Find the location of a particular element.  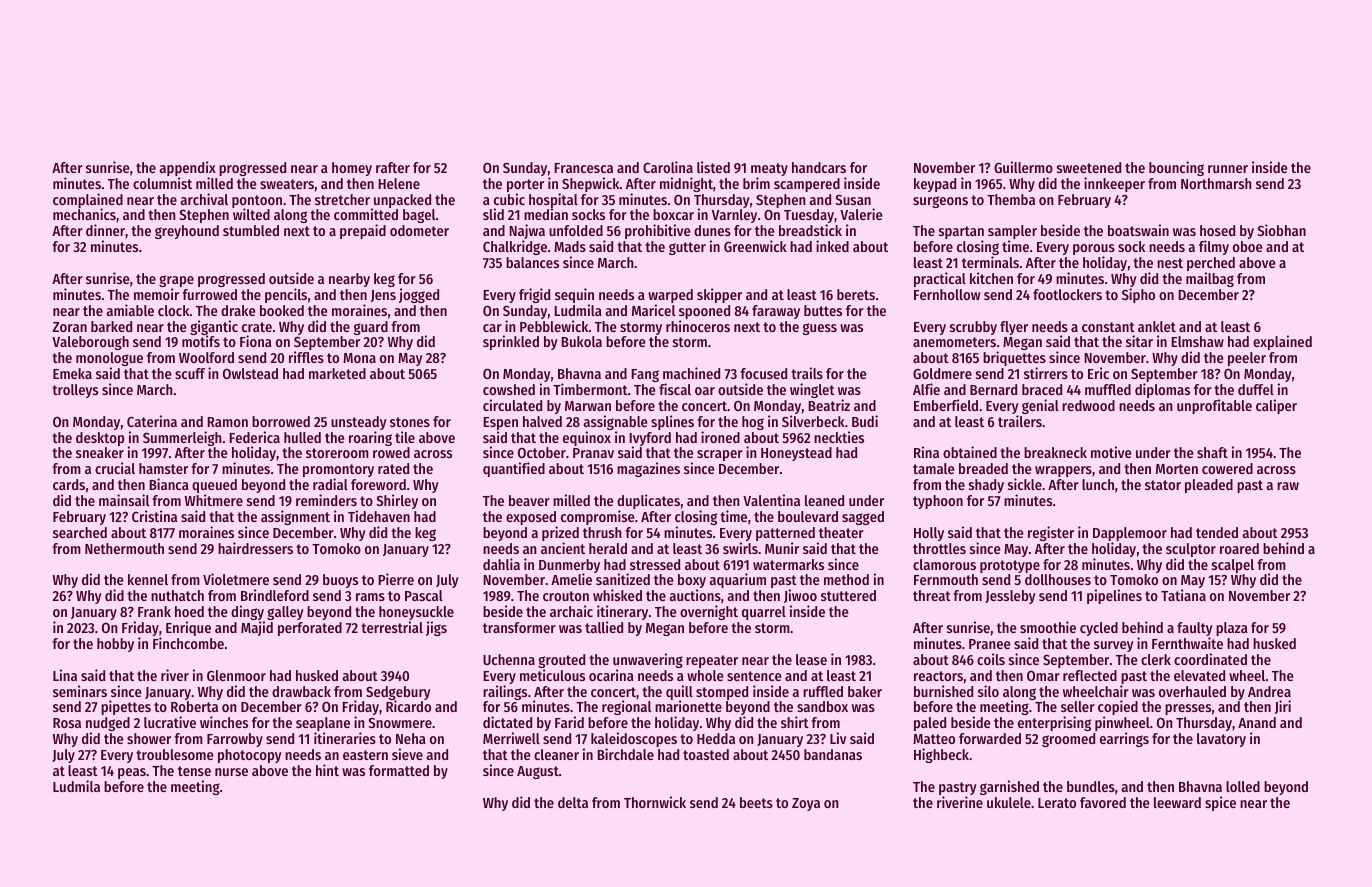

survey is located at coordinates (1114, 646).
